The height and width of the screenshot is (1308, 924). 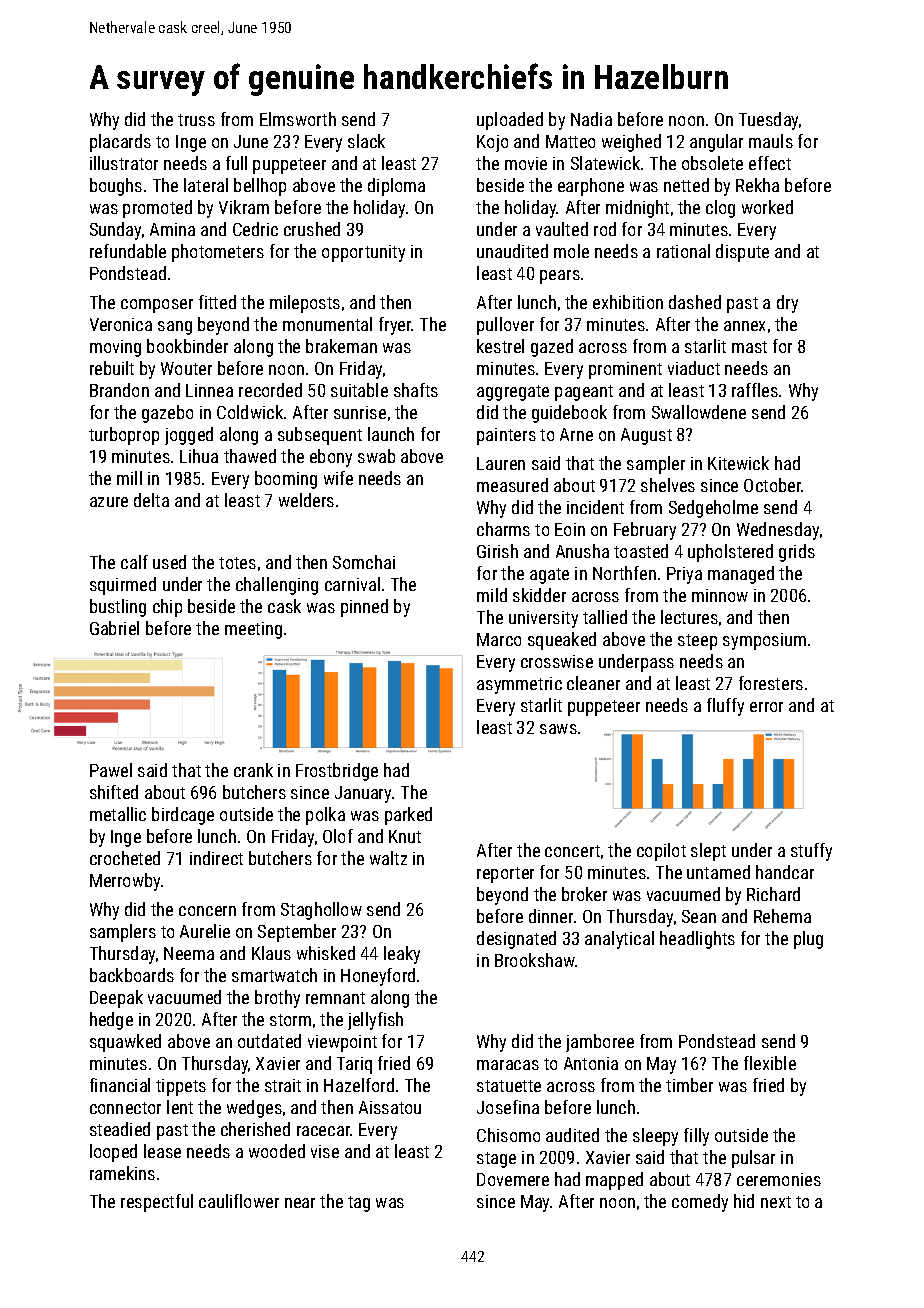 I want to click on Elmsworth, so click(x=298, y=119).
